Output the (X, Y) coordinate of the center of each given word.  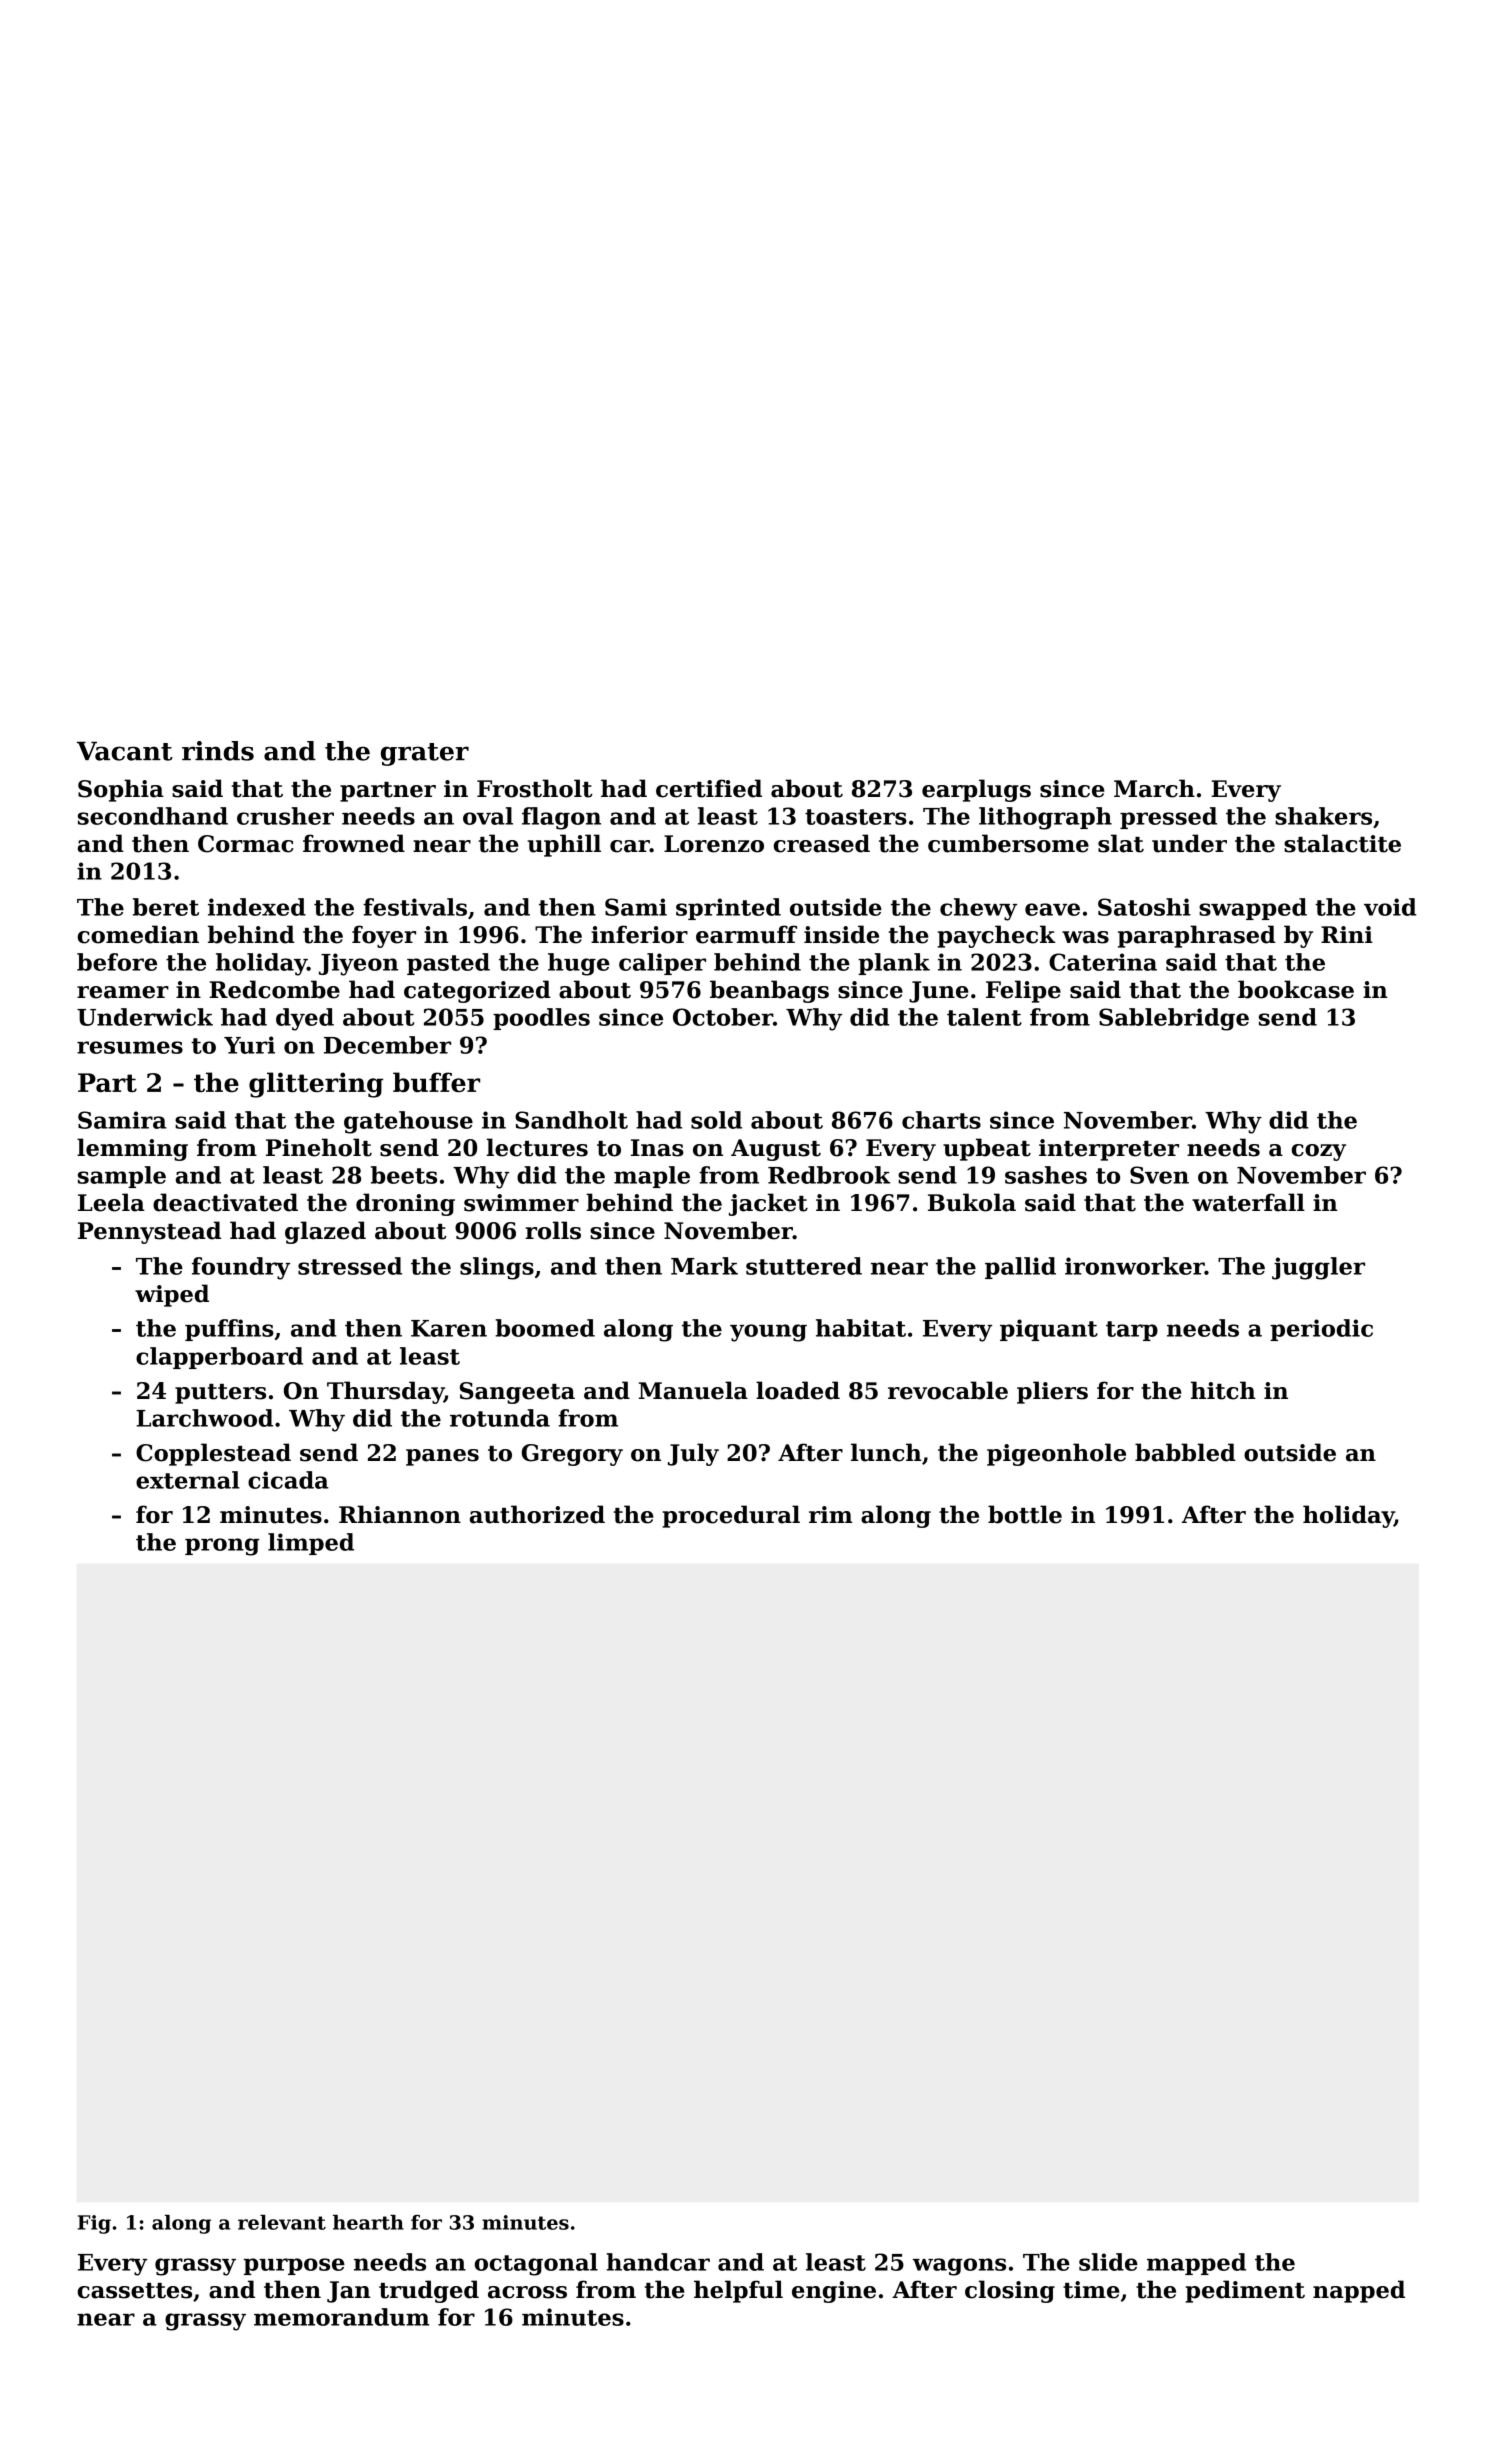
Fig (94, 2224)
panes (442, 1457)
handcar (658, 2262)
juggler (1318, 1268)
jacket (768, 1204)
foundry (241, 1268)
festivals (415, 907)
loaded (798, 1390)
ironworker (1135, 1266)
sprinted (728, 909)
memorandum (341, 2317)
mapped (1196, 2264)
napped (1359, 2291)
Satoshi (1144, 907)
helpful (738, 2291)
